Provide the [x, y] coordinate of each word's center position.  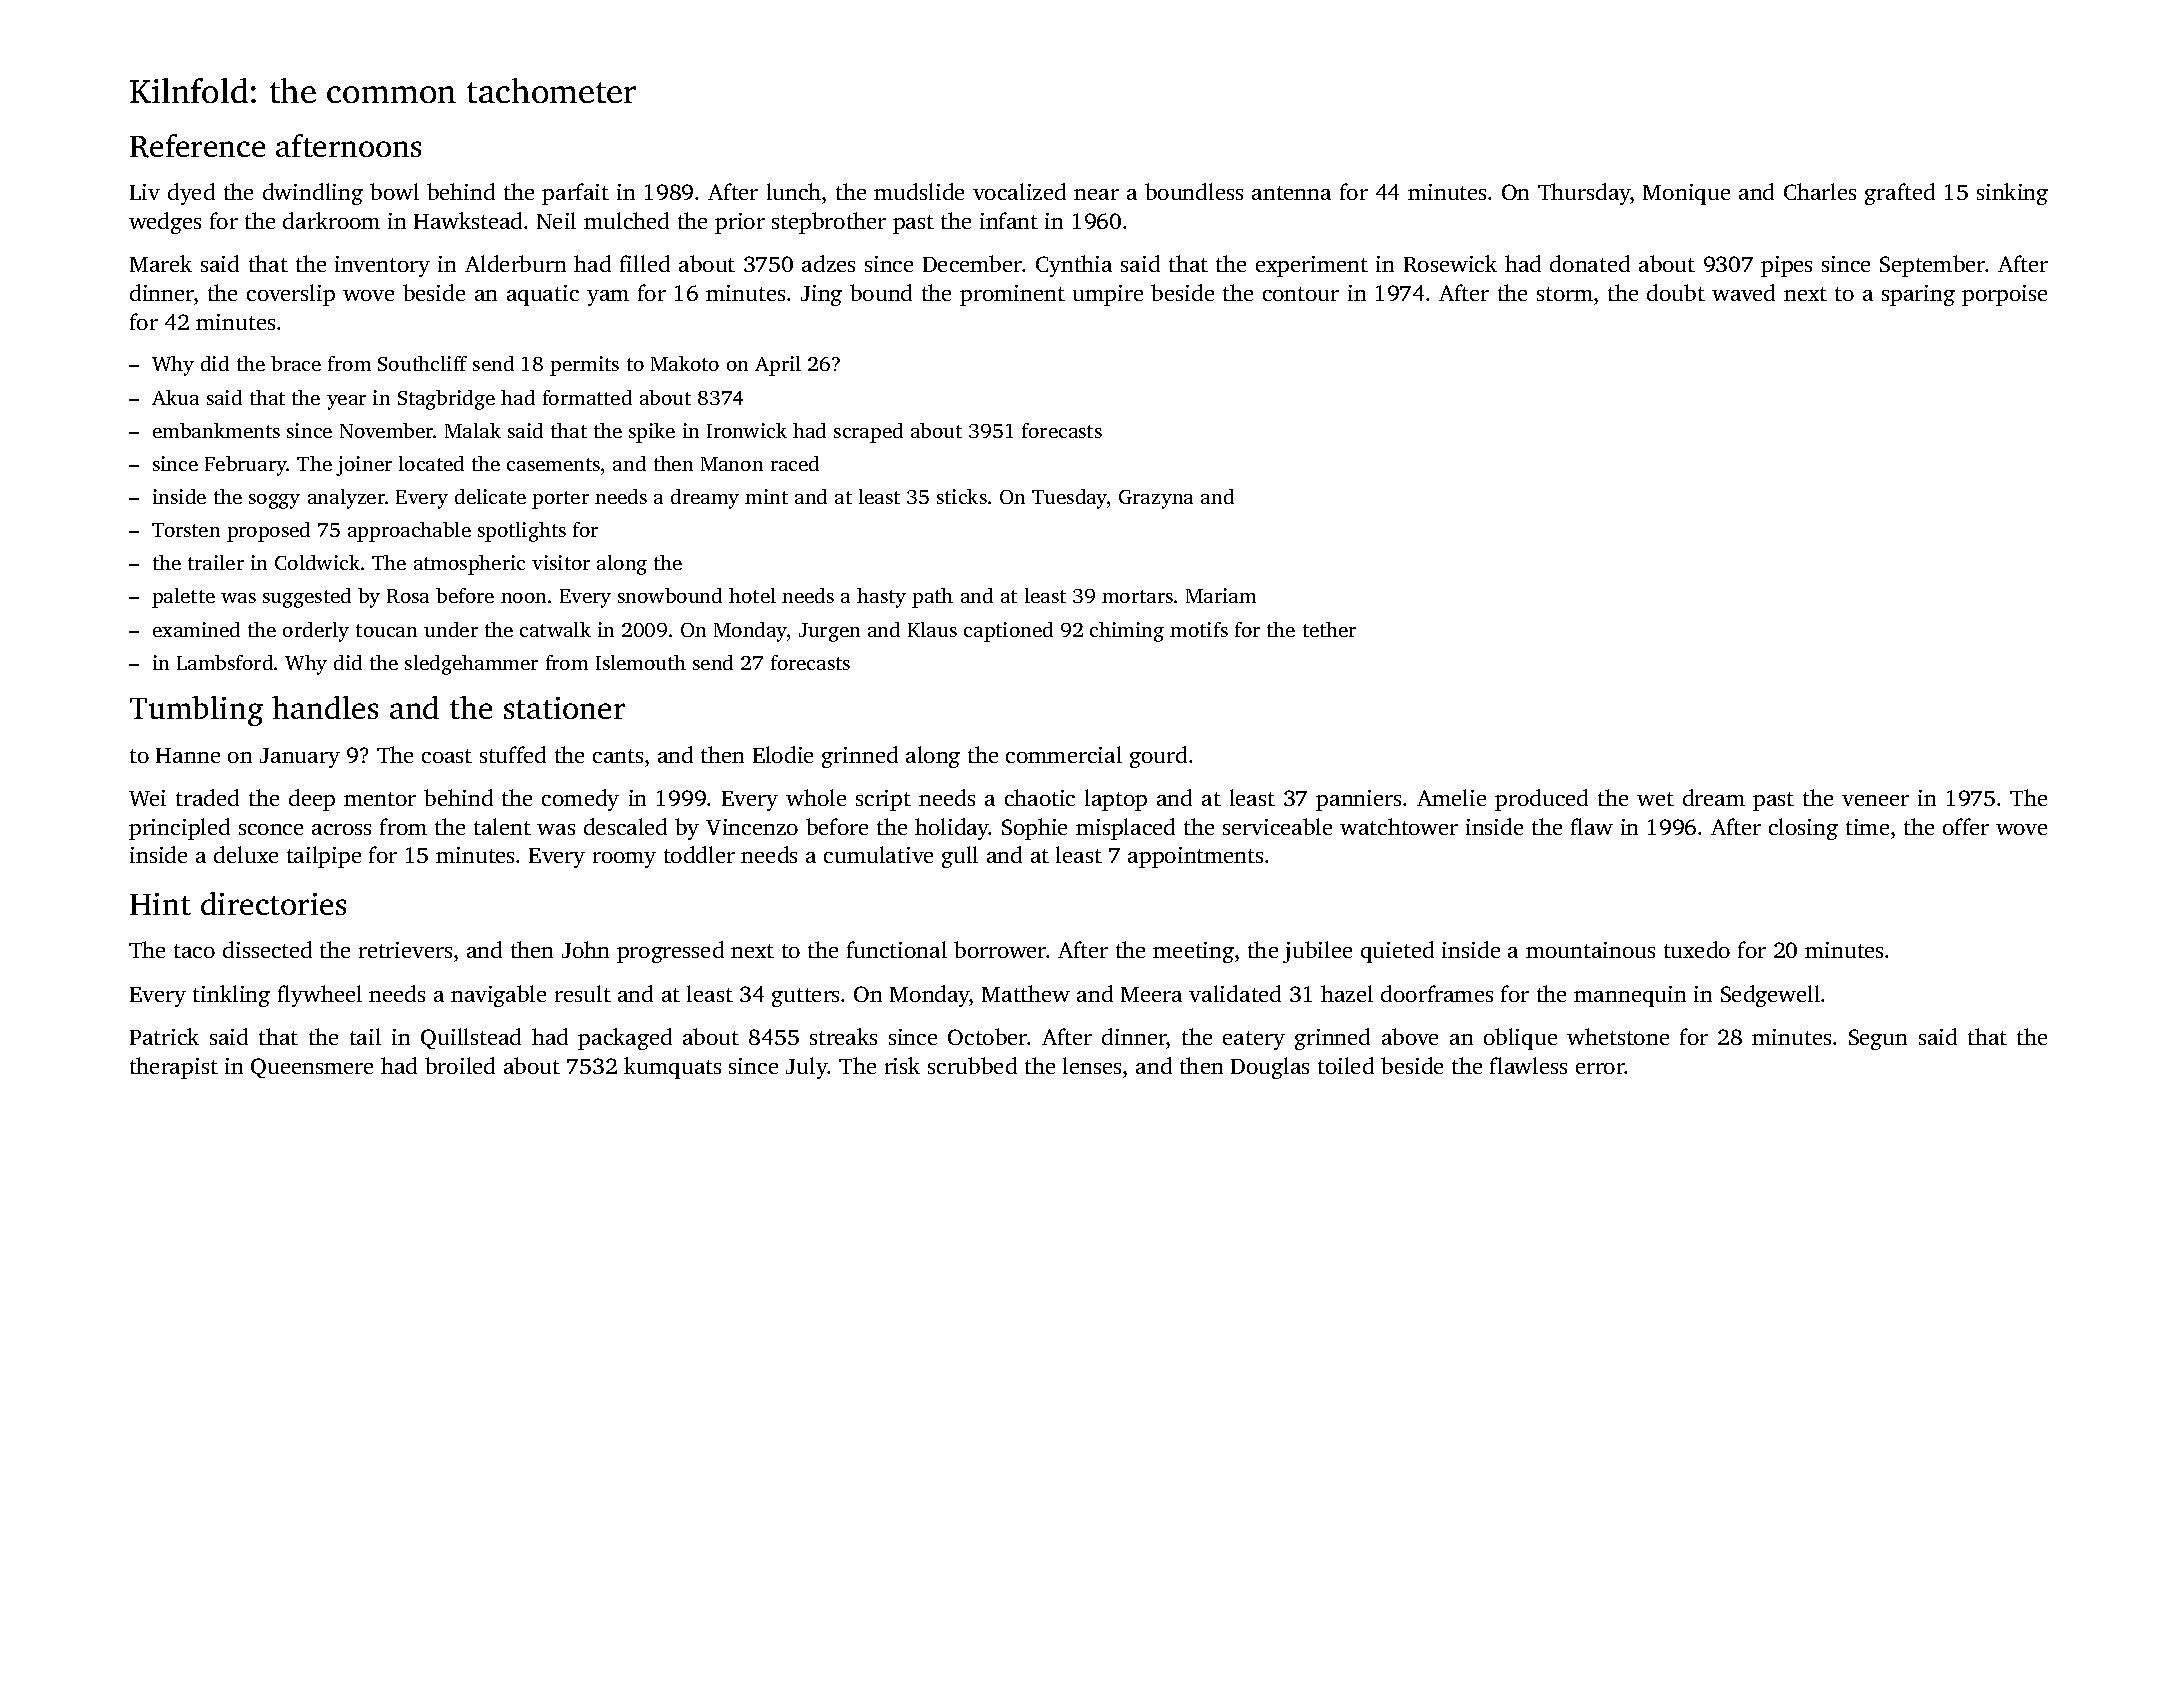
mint [766, 496]
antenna [1291, 193]
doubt [1676, 292]
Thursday [1584, 194]
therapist [174, 1068]
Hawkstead [468, 220]
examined [196, 629]
